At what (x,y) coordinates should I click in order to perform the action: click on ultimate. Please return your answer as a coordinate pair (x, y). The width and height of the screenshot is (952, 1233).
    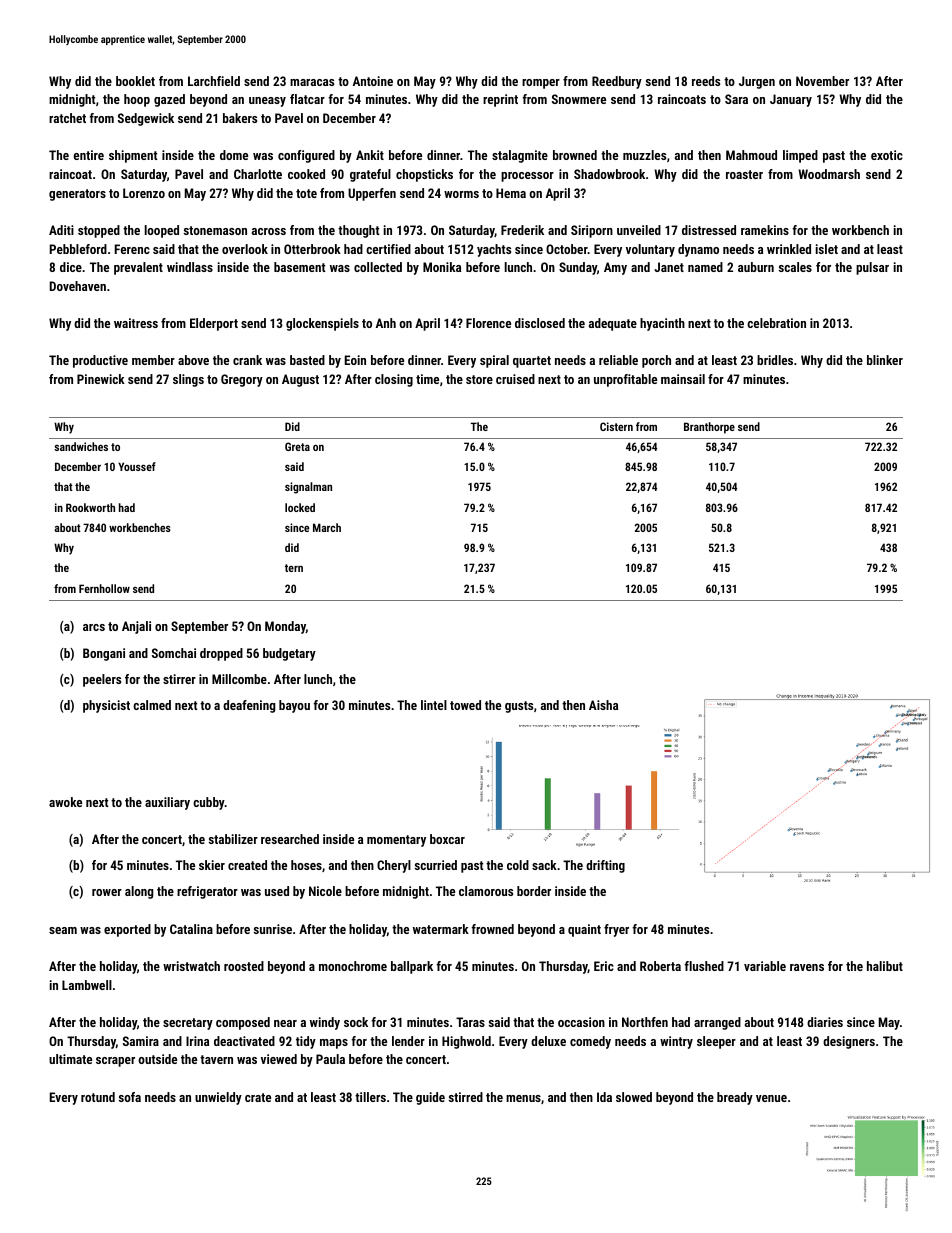
    Looking at the image, I should click on (70, 1059).
